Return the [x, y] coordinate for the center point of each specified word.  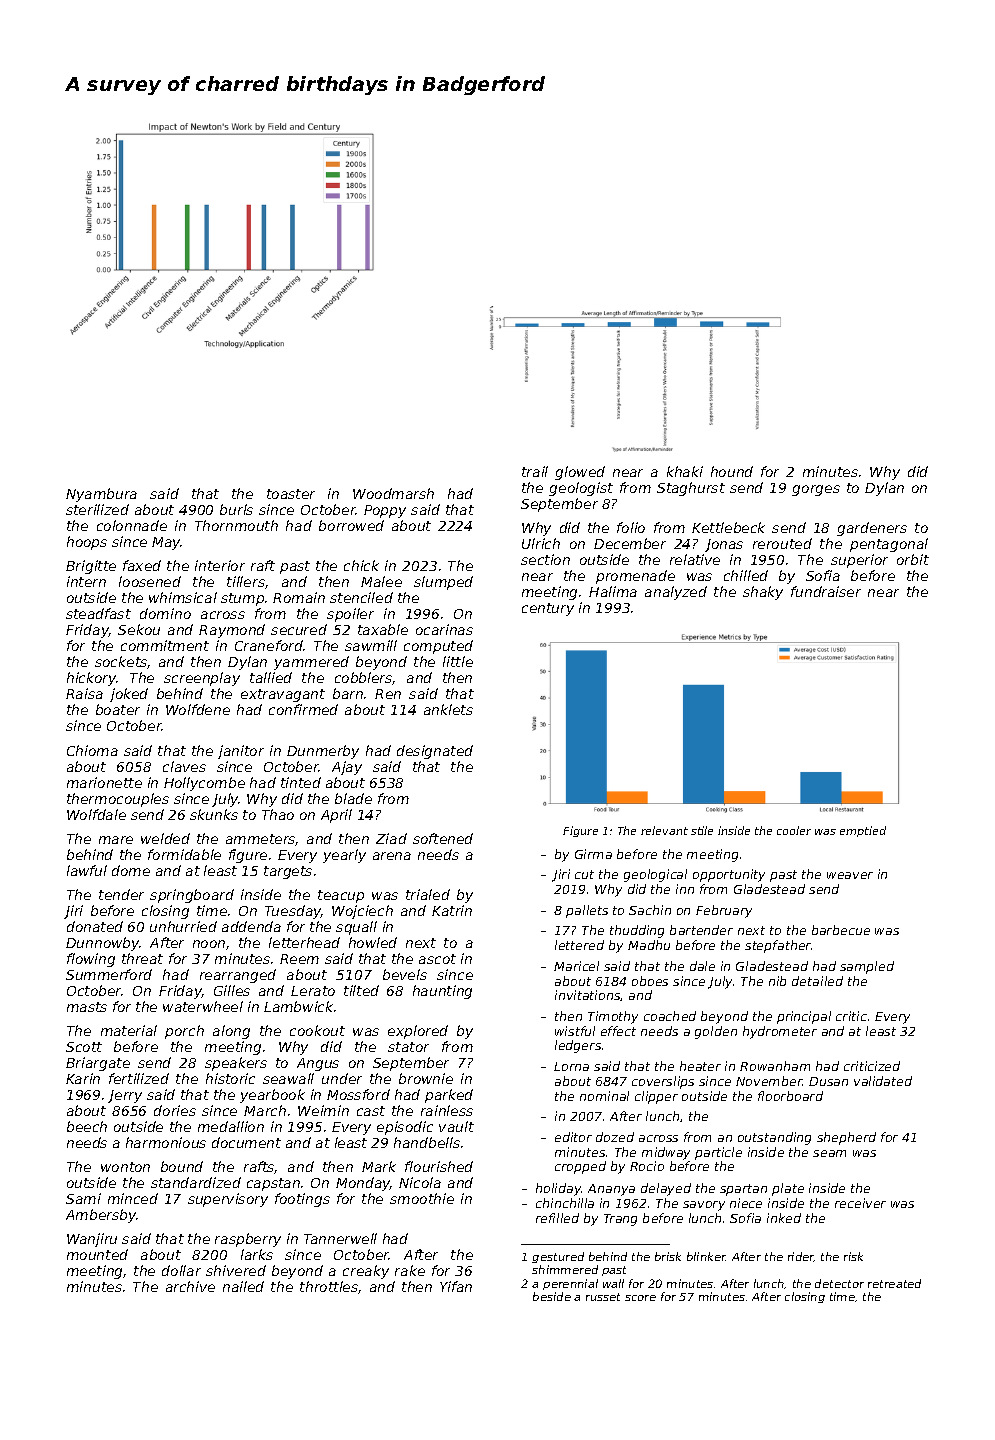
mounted [97, 1254]
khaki [685, 471]
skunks [214, 814]
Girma [593, 854]
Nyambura [101, 495]
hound [732, 471]
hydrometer [780, 1032]
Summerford [109, 974]
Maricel [576, 966]
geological [655, 875]
